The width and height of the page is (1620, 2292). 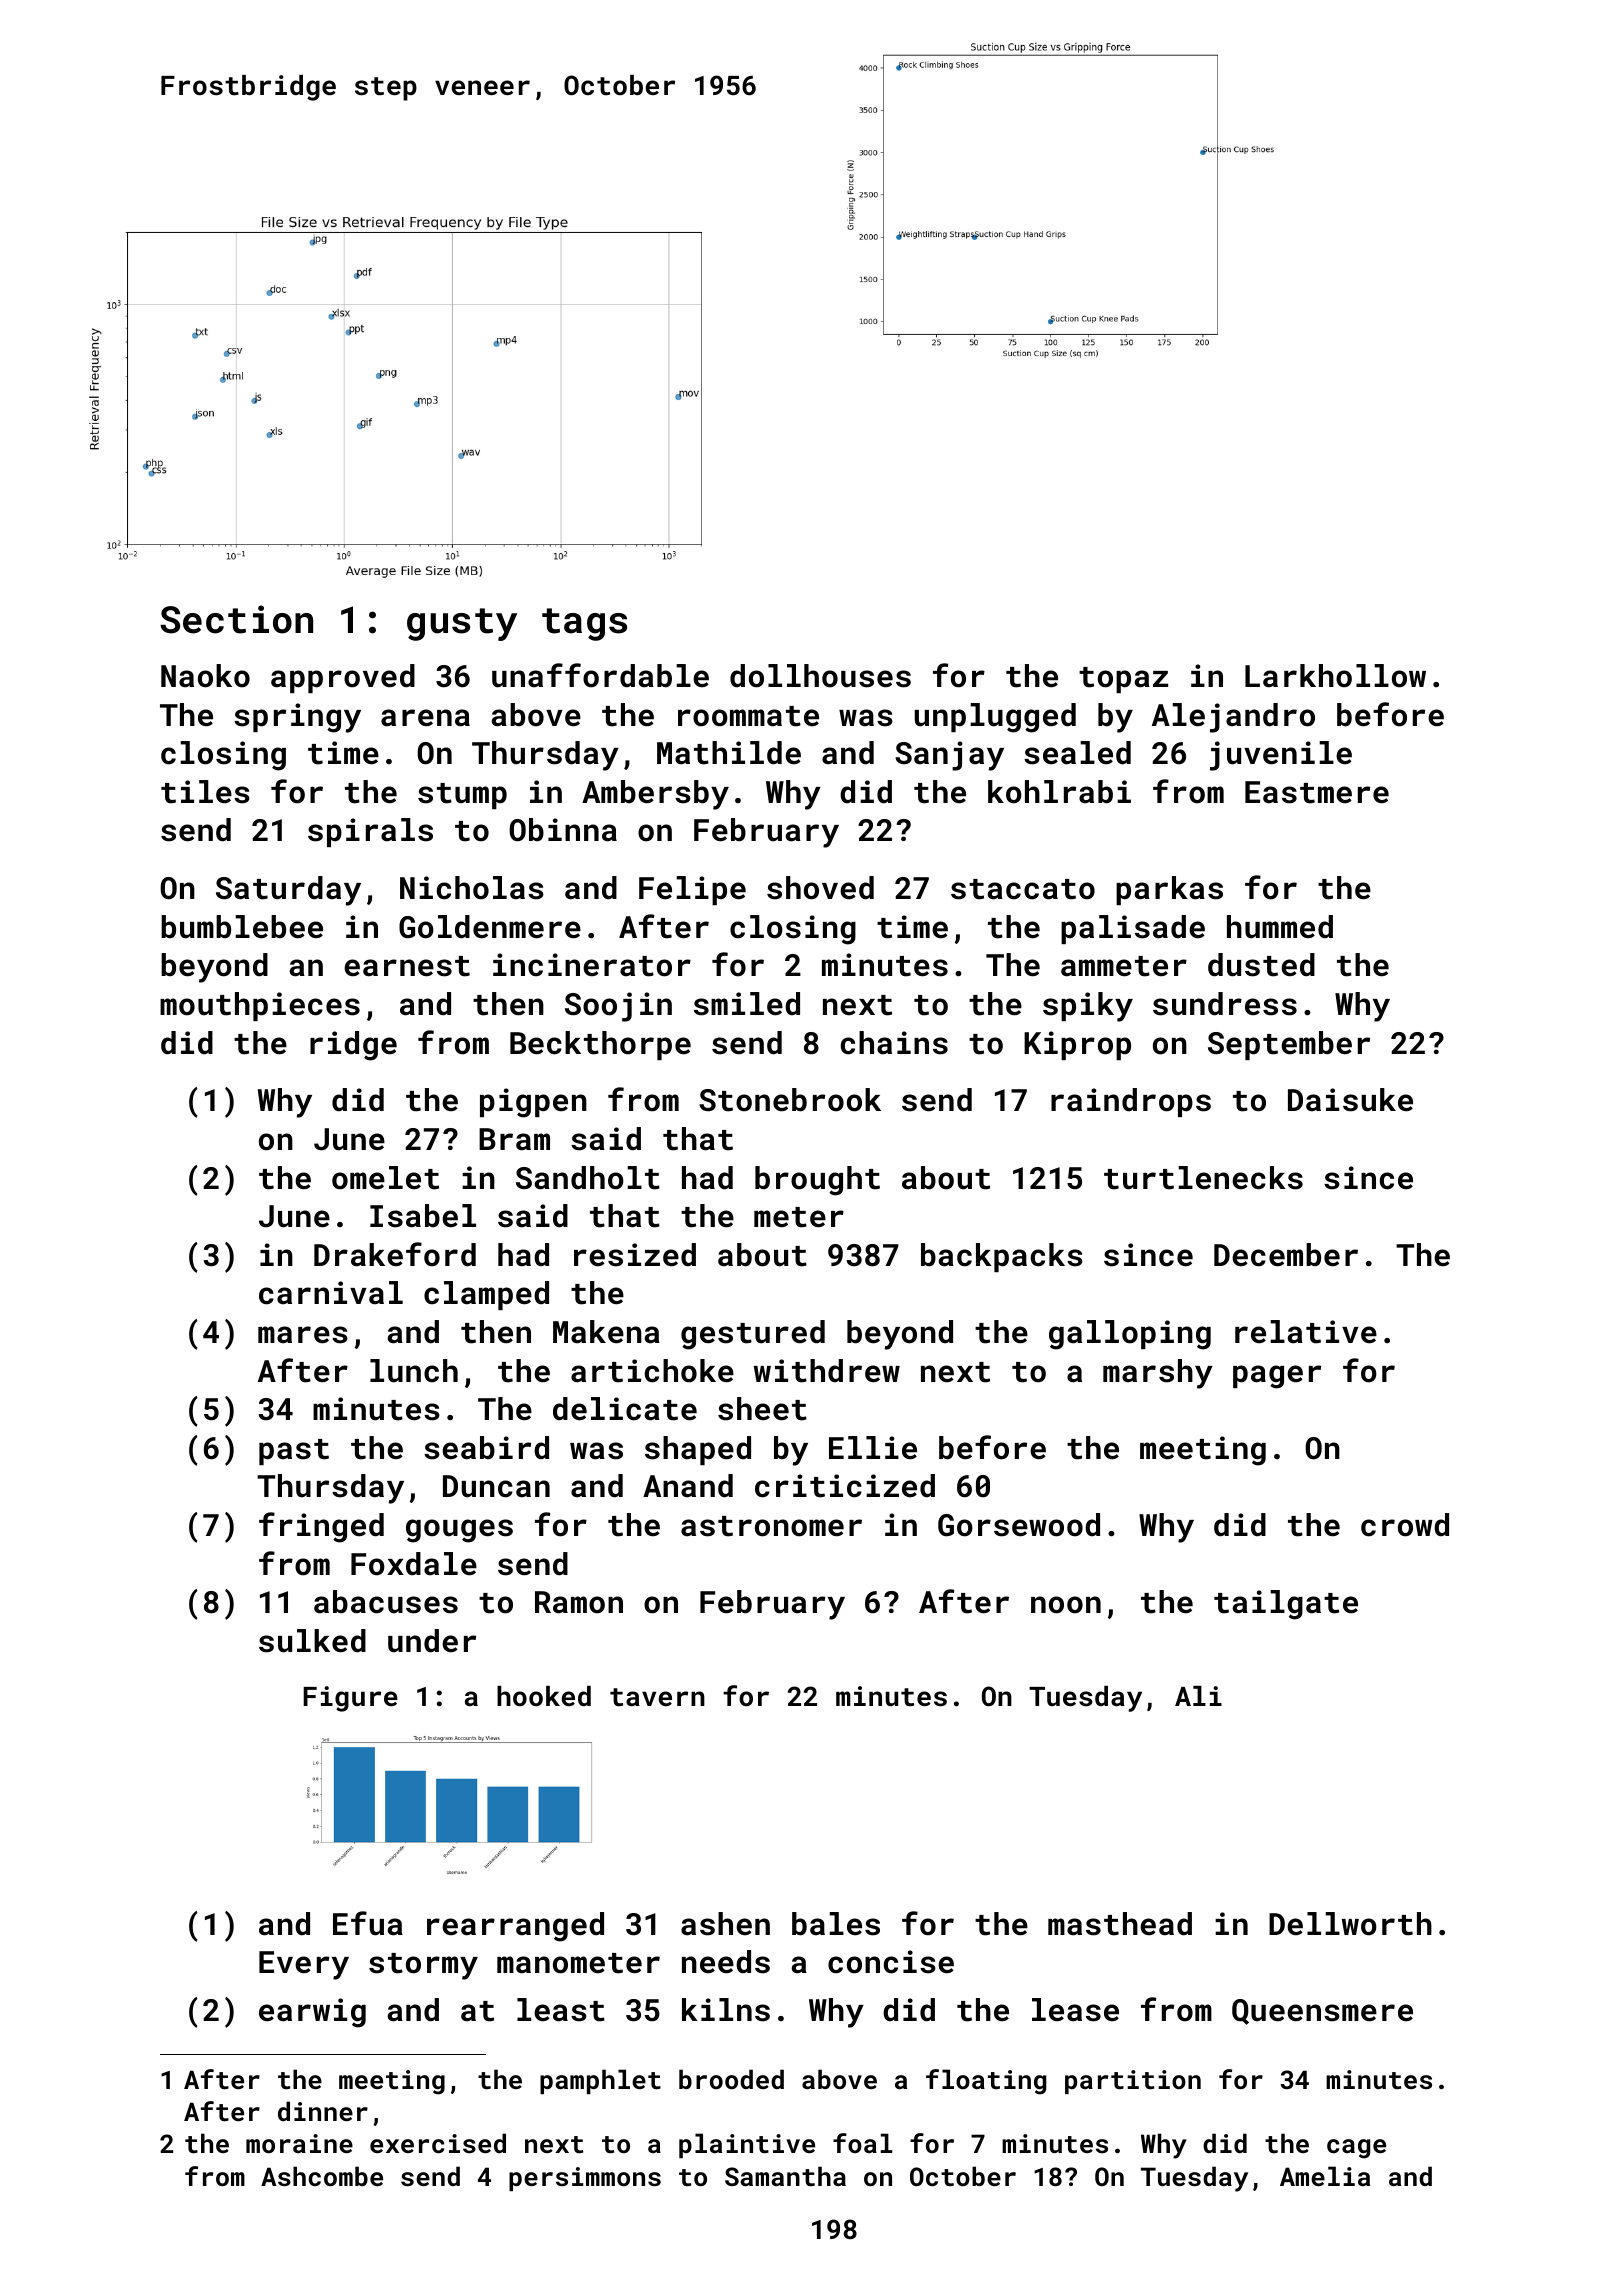 What do you see at coordinates (407, 966) in the page?
I see `earnest` at bounding box center [407, 966].
